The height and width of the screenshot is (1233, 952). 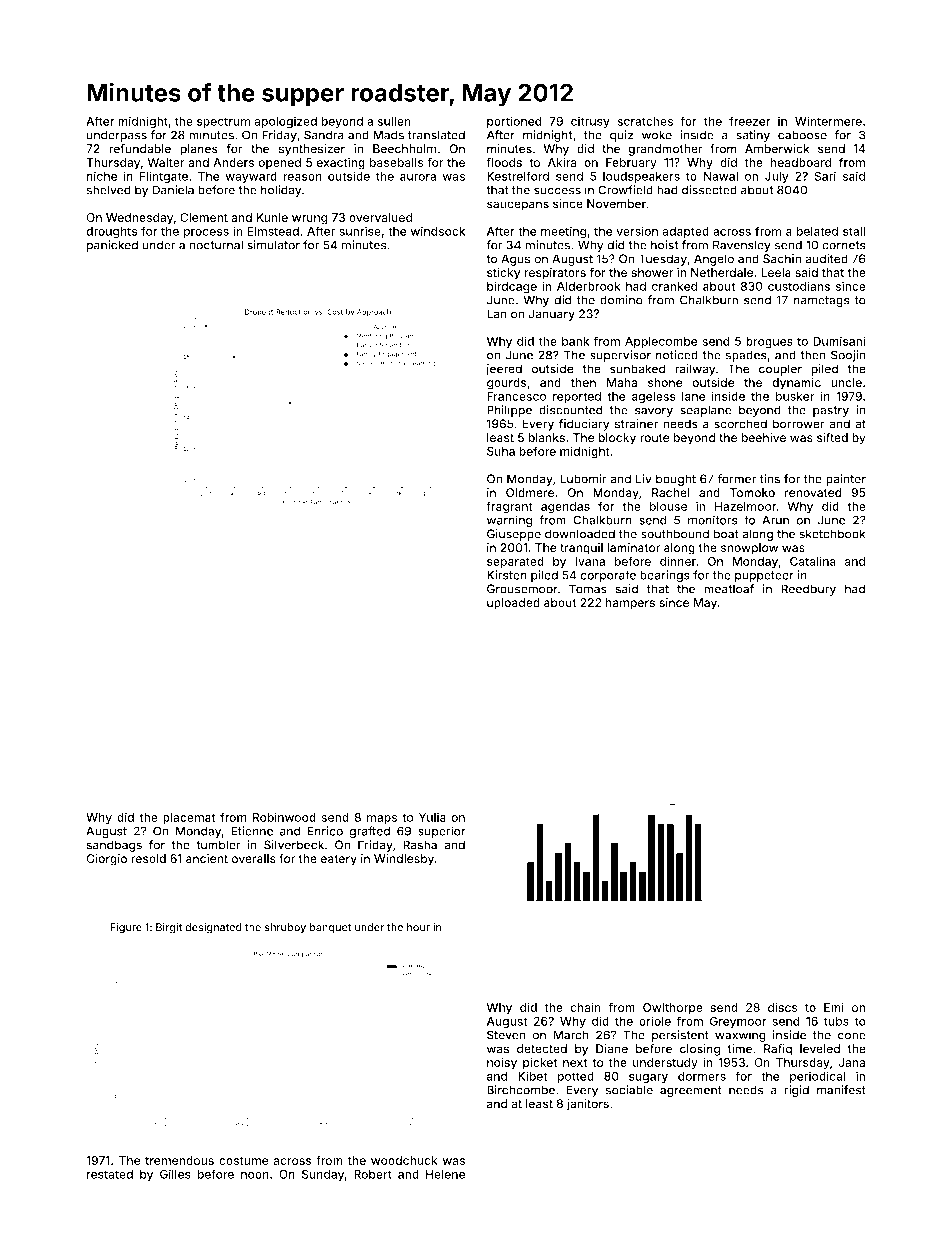 What do you see at coordinates (514, 122) in the screenshot?
I see `portioned` at bounding box center [514, 122].
